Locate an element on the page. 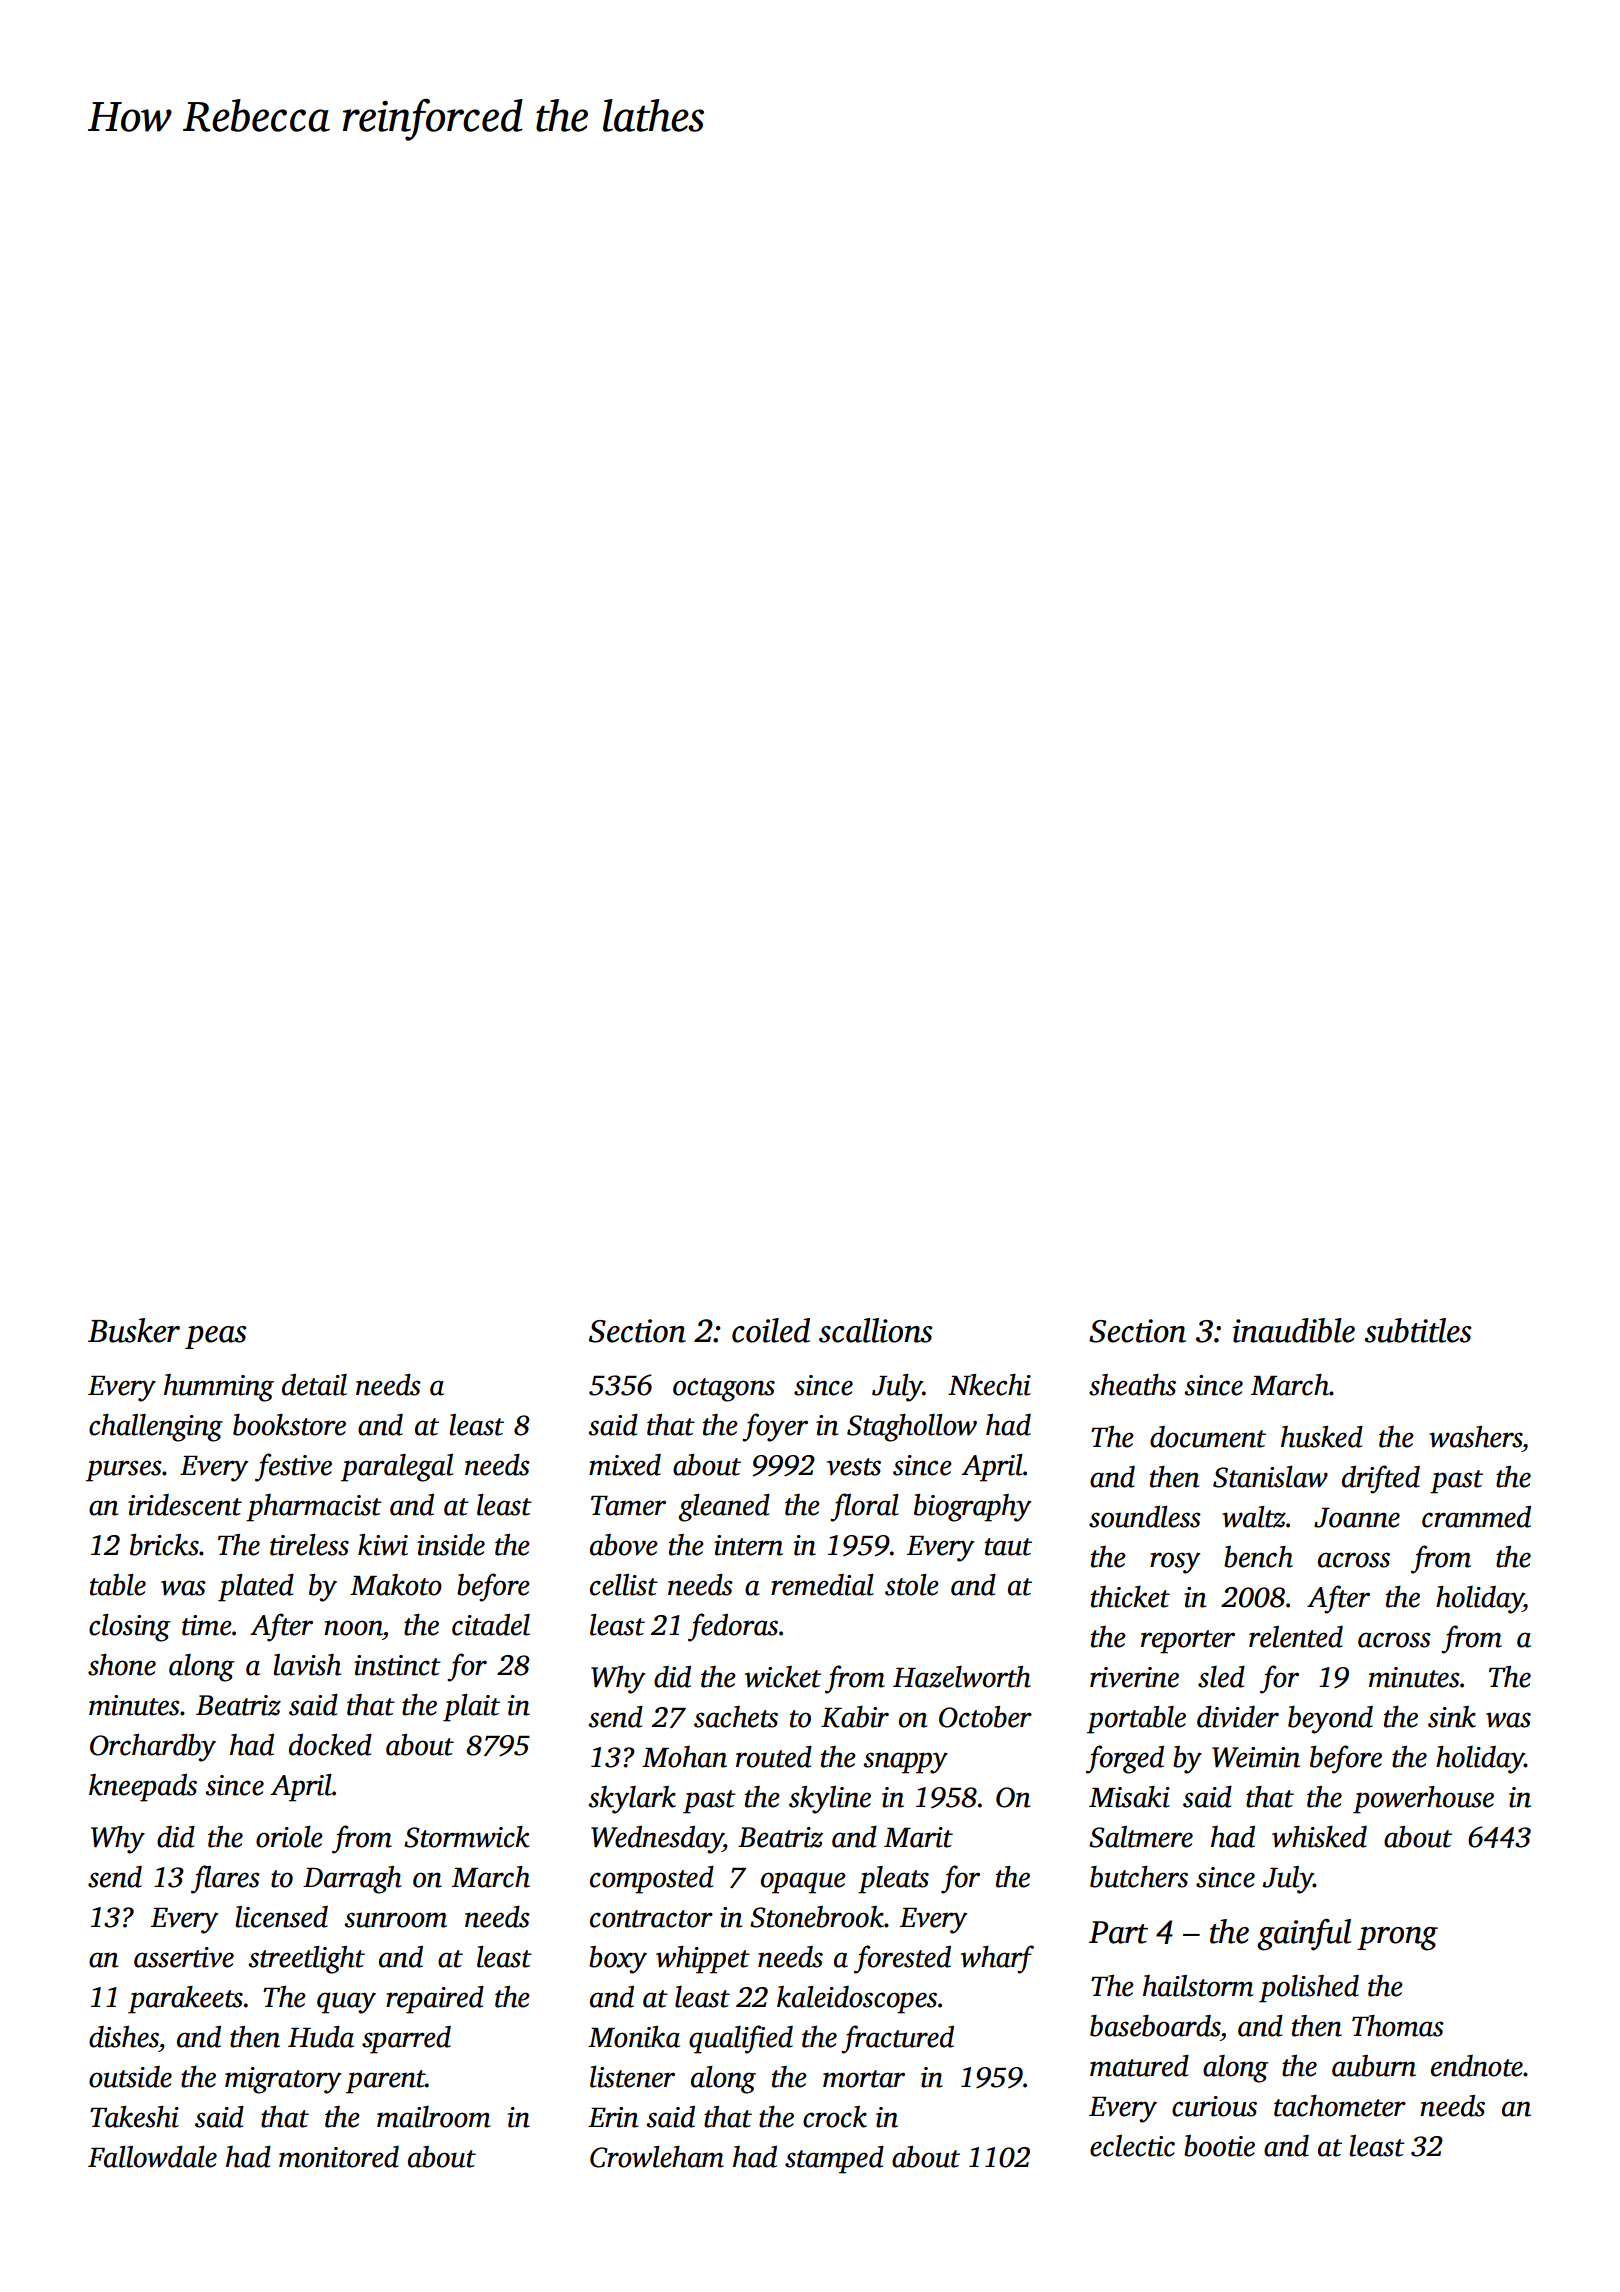 This document has height=2292, width=1620. Marit is located at coordinates (918, 1837).
